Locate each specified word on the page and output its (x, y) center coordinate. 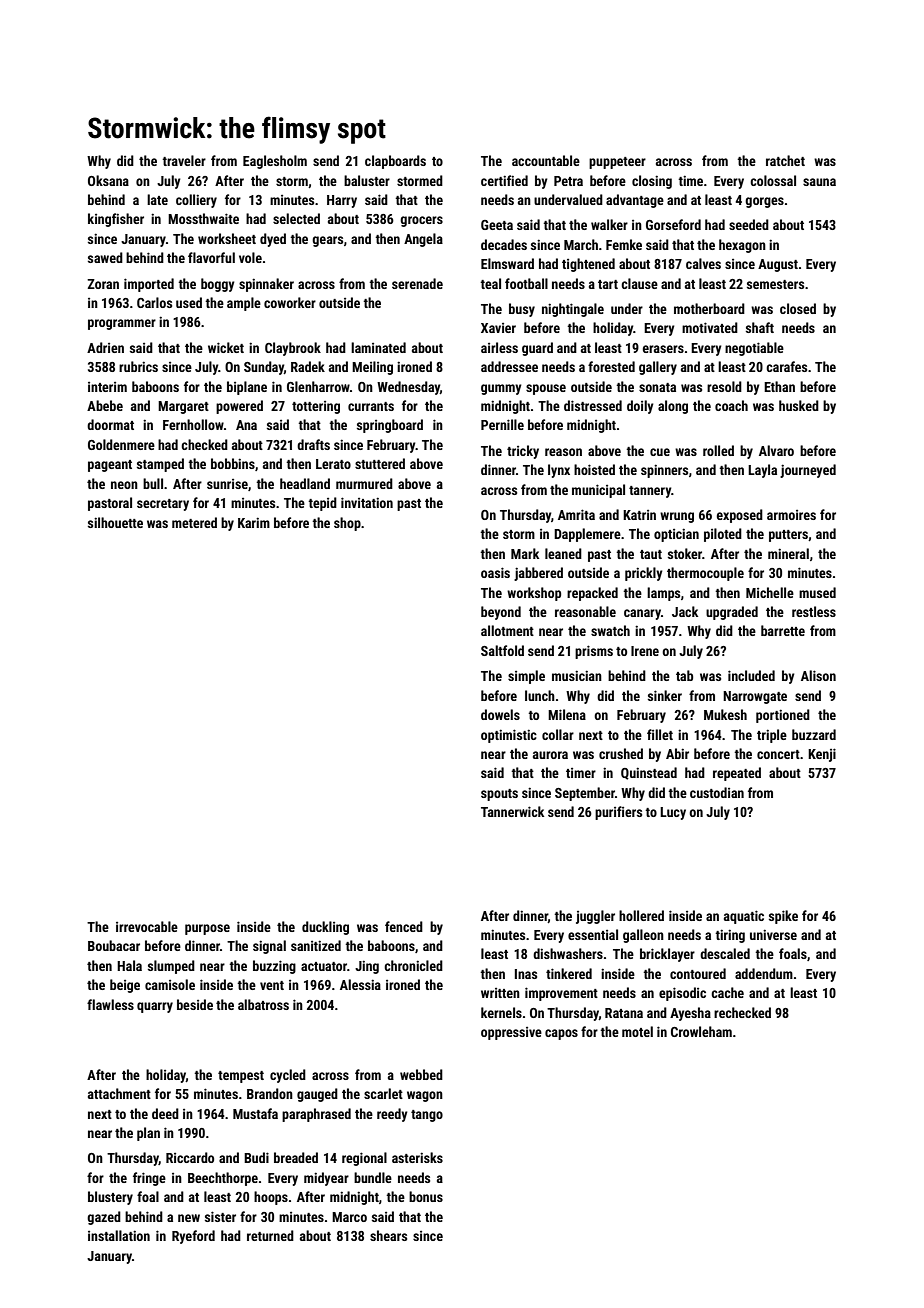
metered (194, 522)
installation (119, 1235)
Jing (367, 967)
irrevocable (147, 926)
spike (783, 917)
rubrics (138, 366)
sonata (657, 387)
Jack (685, 611)
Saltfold (502, 650)
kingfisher (116, 220)
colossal (773, 180)
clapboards (395, 162)
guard (537, 349)
